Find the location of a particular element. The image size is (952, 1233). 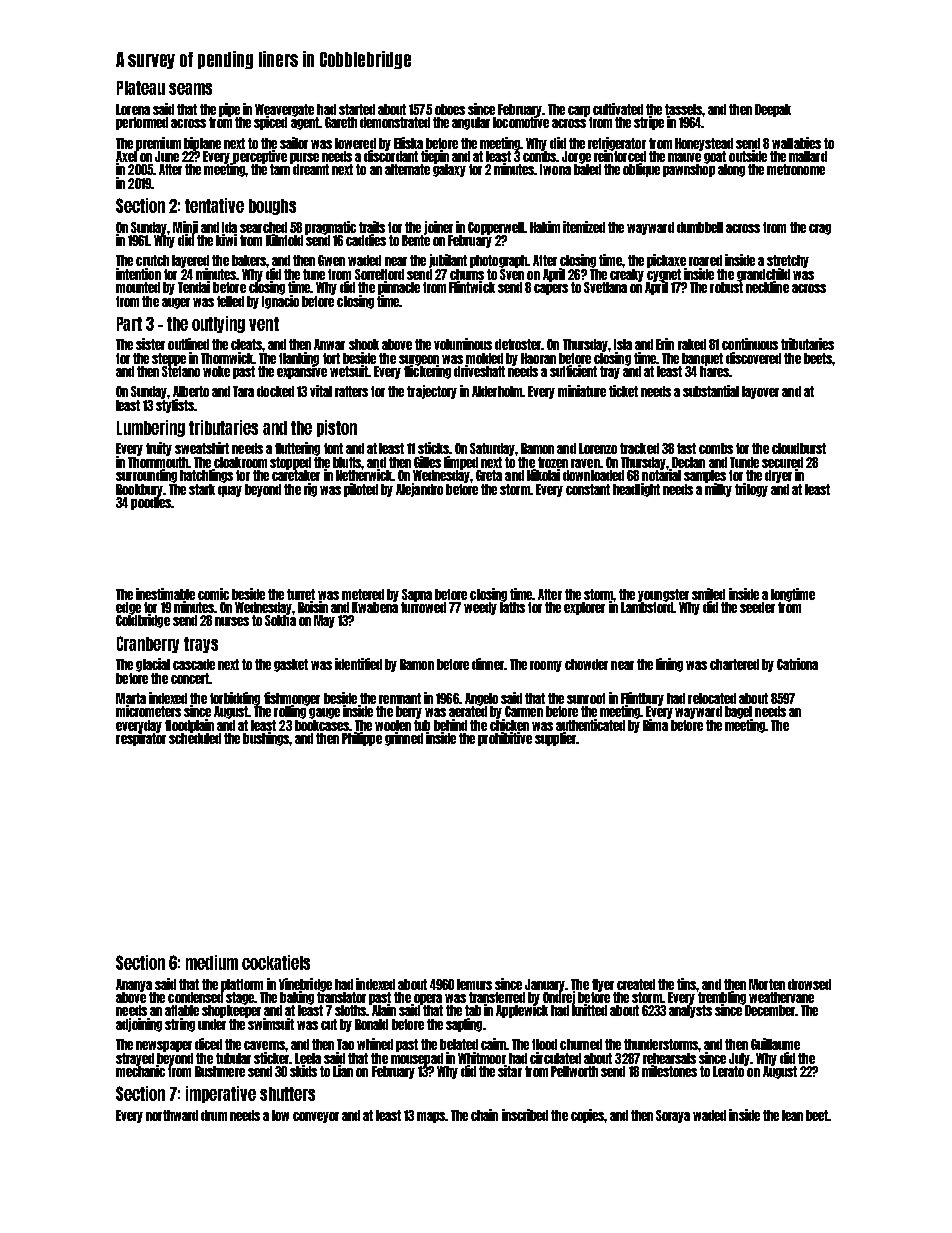

started is located at coordinates (357, 109).
